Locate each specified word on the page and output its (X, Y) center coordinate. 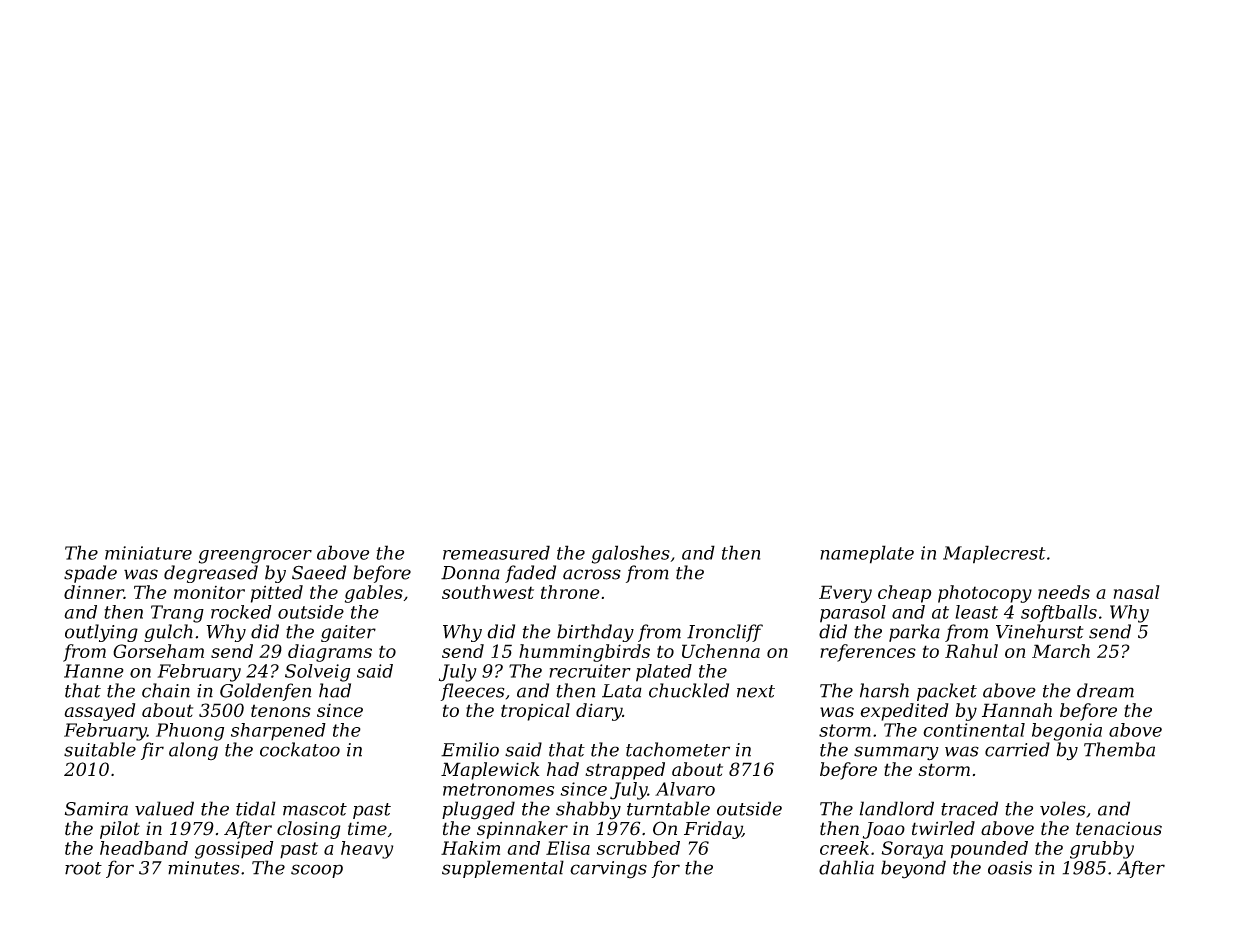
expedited (904, 712)
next (756, 691)
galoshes (631, 554)
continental (974, 730)
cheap (905, 594)
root (83, 868)
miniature (148, 553)
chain (166, 690)
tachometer (678, 749)
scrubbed (638, 848)
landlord (897, 808)
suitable (100, 749)
